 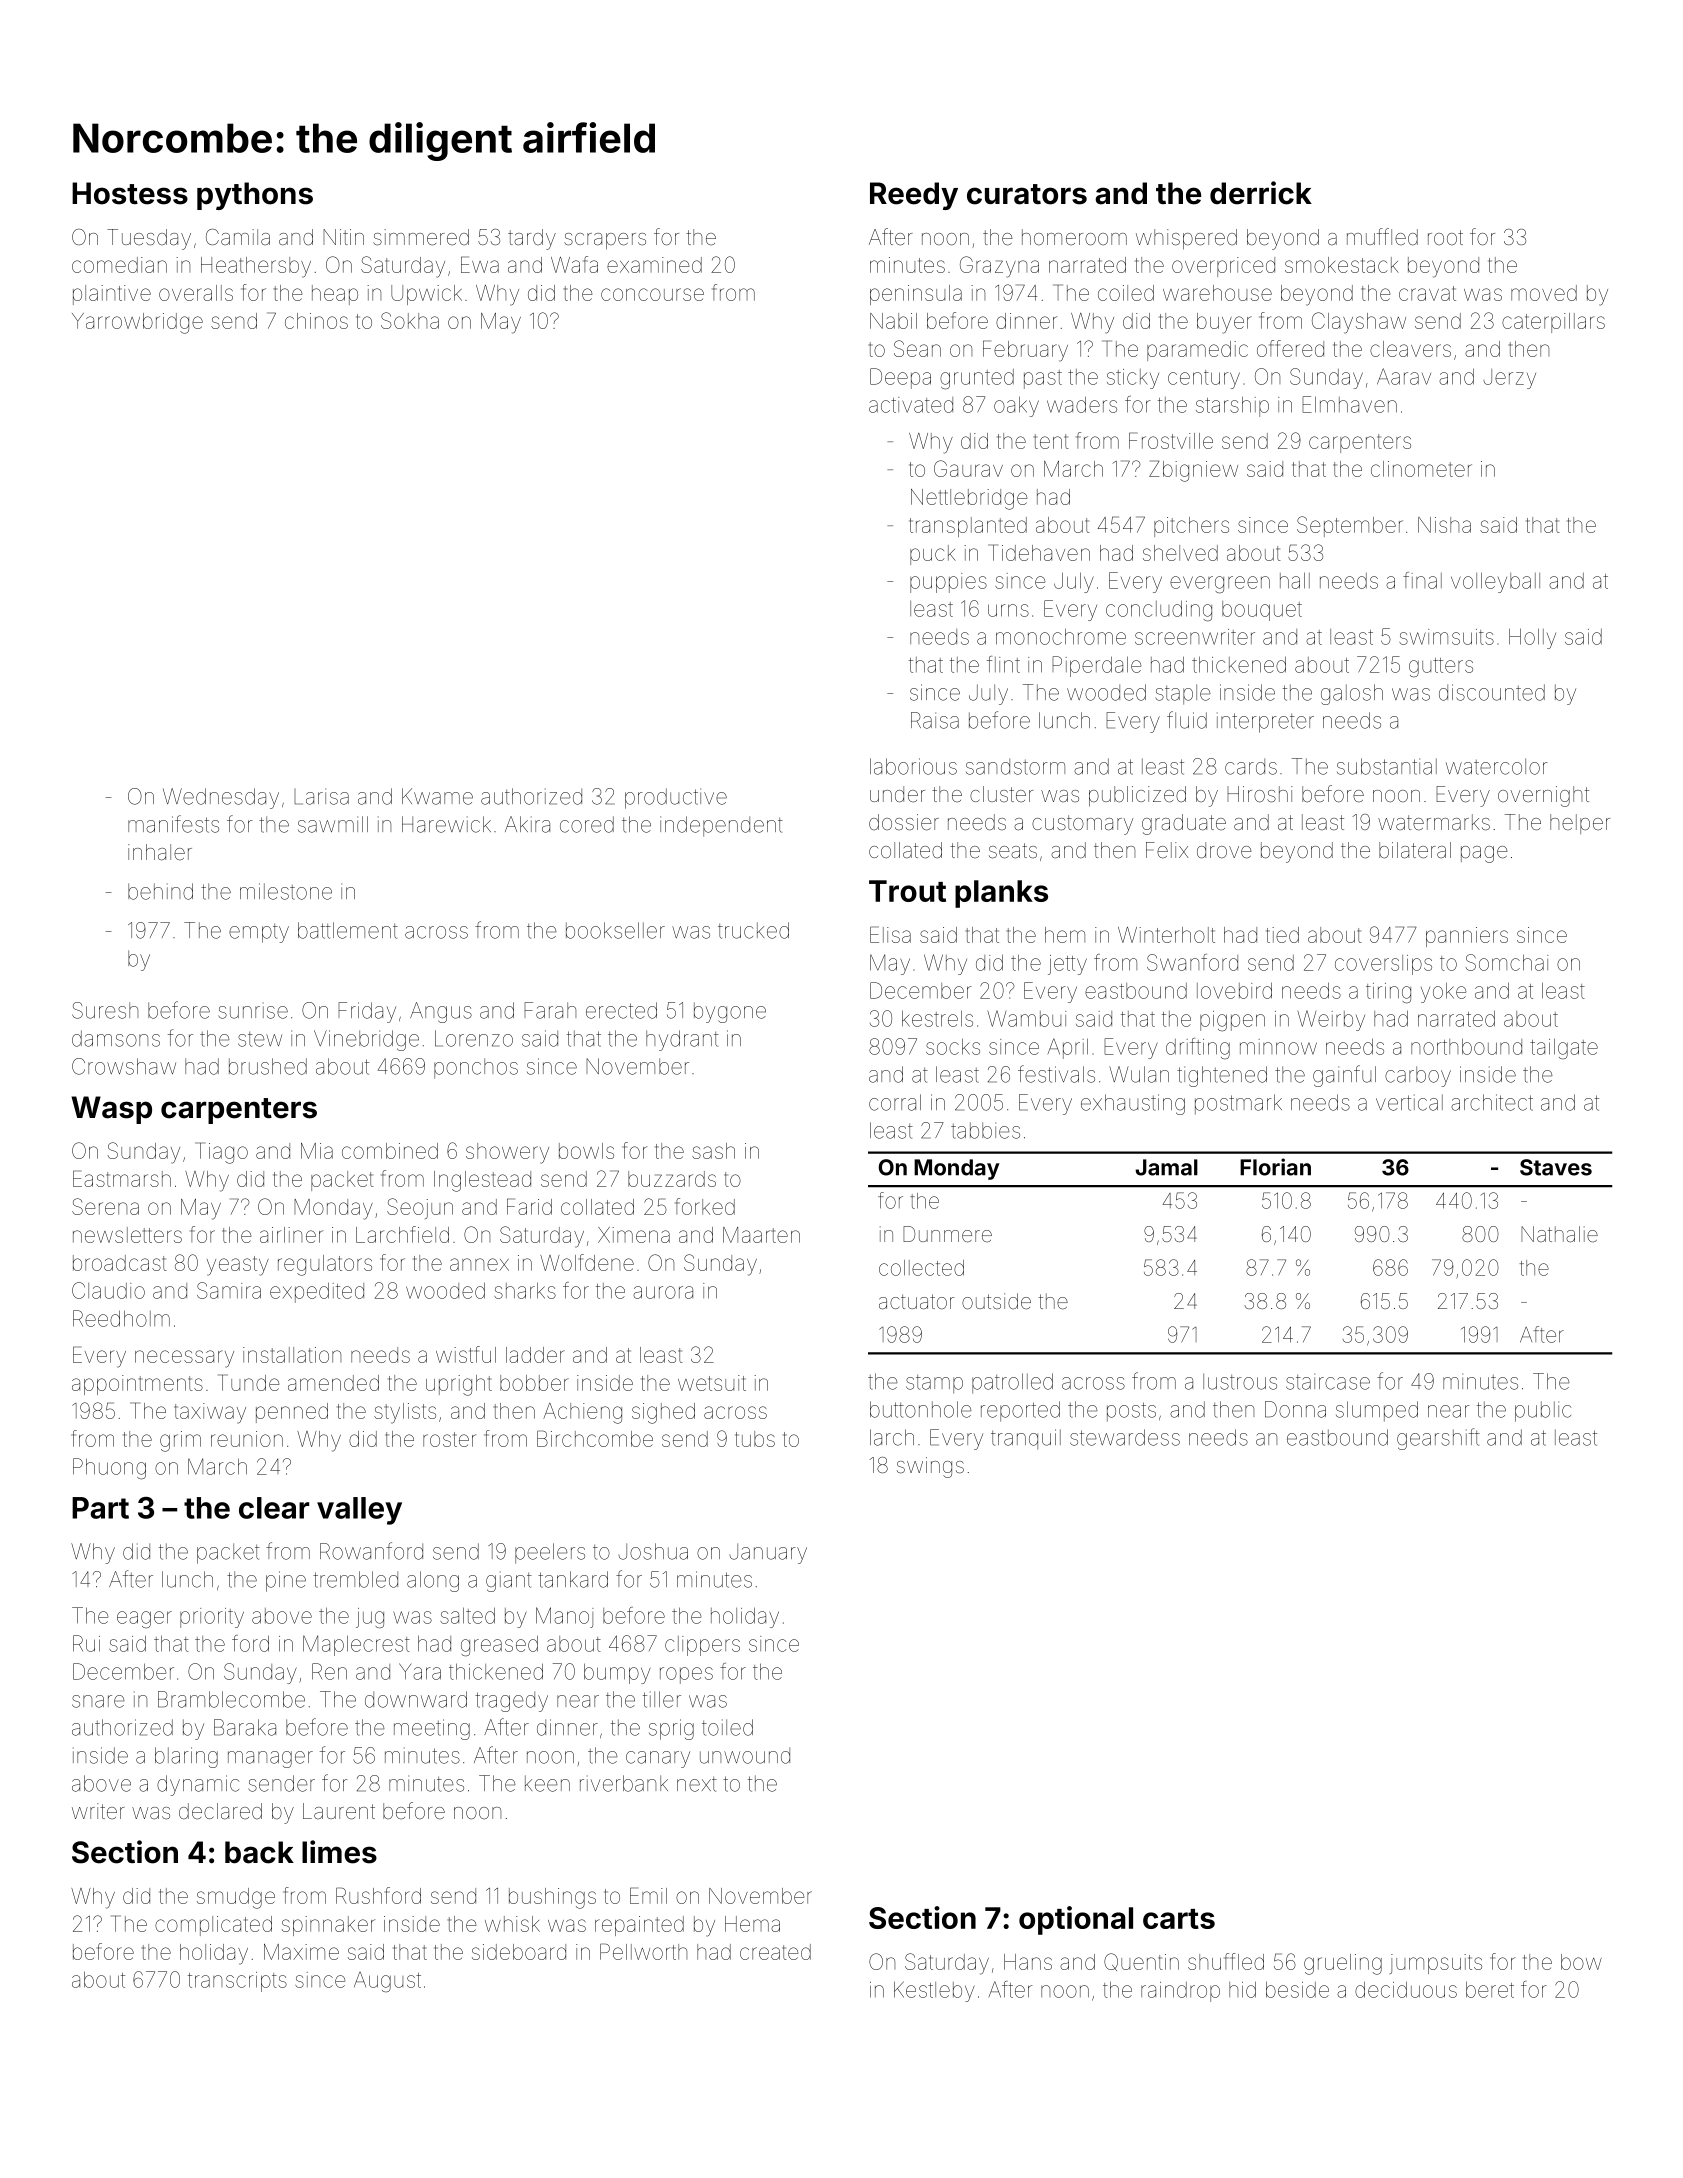 I want to click on Hostess, so click(x=130, y=193).
